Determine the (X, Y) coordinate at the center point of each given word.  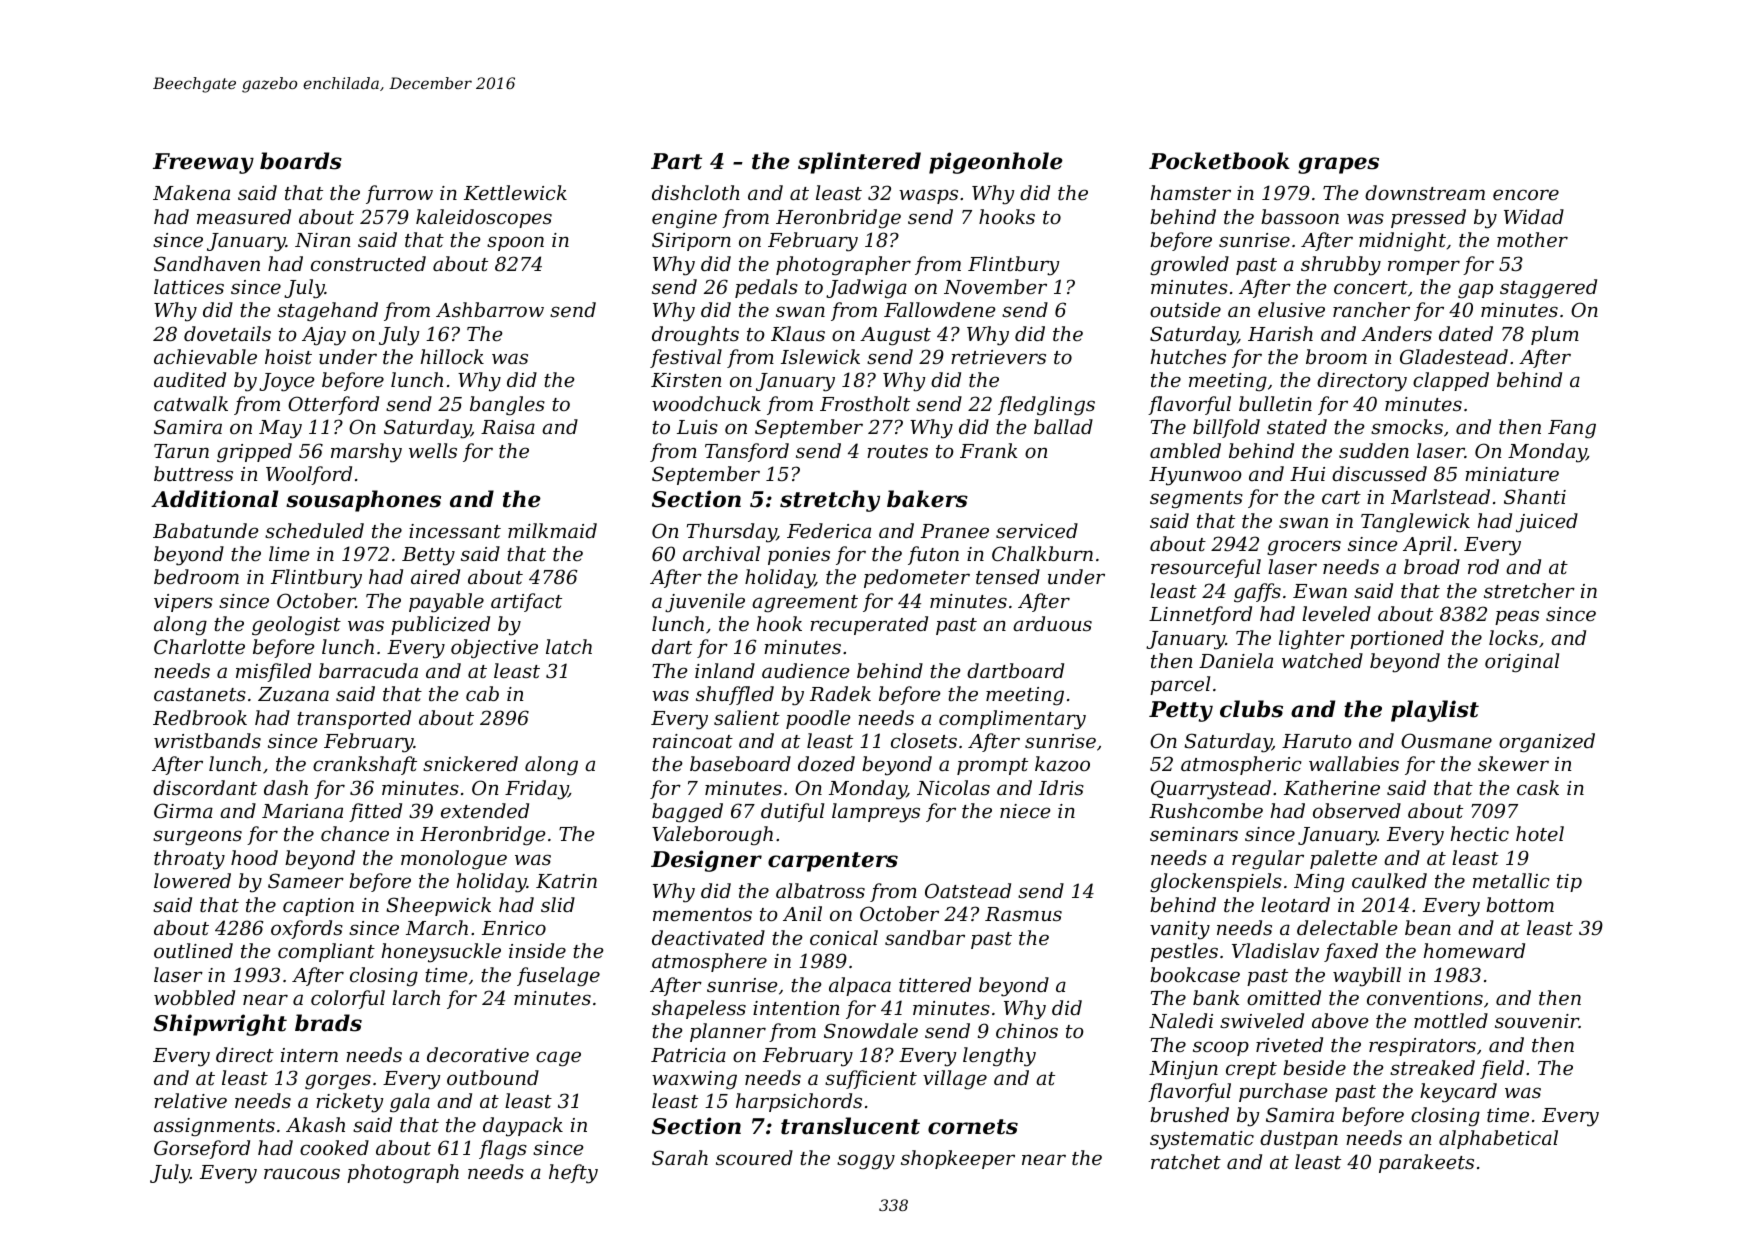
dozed (826, 764)
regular (1268, 859)
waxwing (694, 1080)
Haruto (1317, 741)
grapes (1338, 165)
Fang (1572, 429)
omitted (1284, 997)
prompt (992, 766)
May (280, 429)
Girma (183, 810)
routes (897, 451)
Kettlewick (515, 192)
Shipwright (220, 1025)
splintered (859, 163)
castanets (200, 694)
